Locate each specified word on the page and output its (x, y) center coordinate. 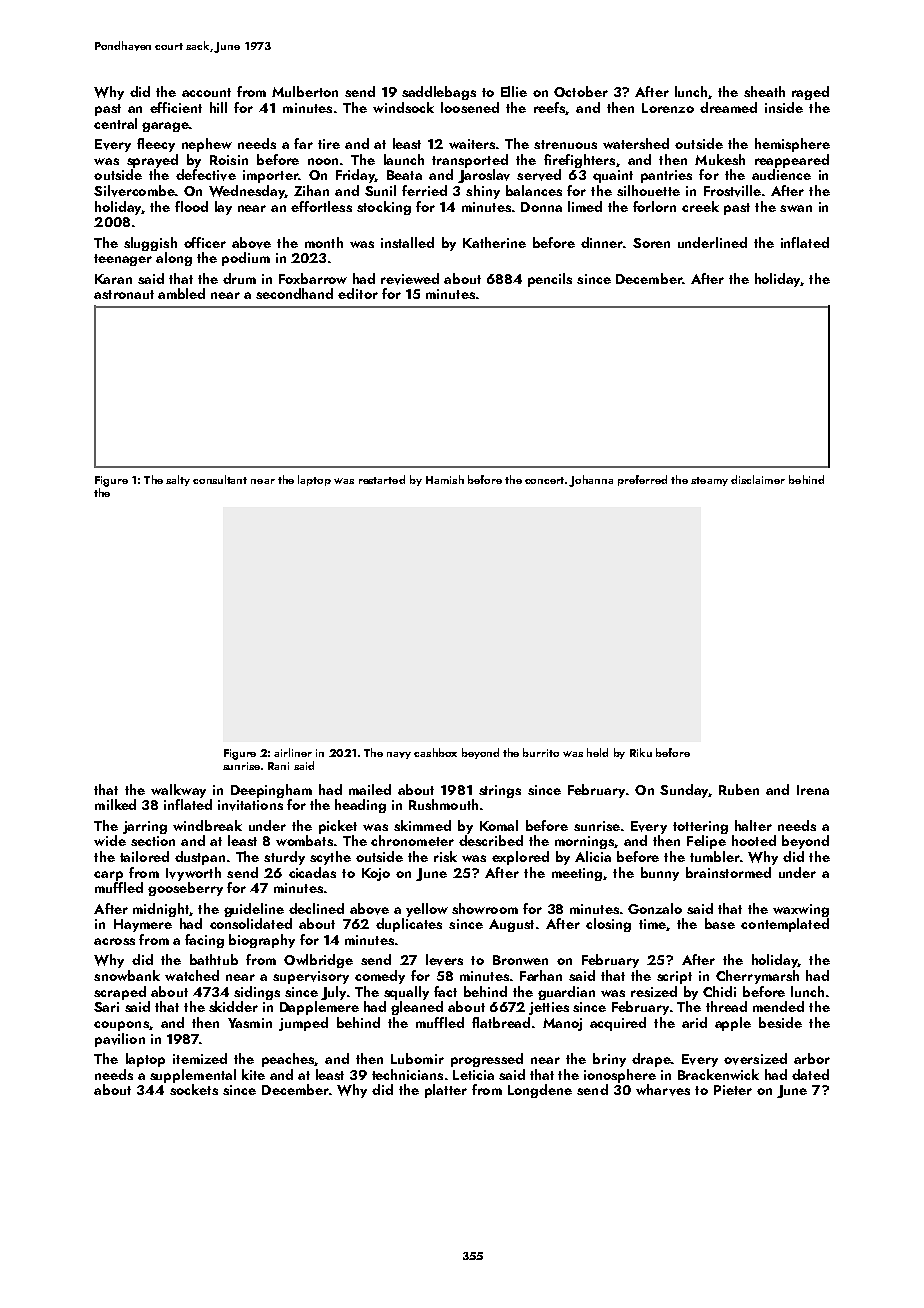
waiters (472, 144)
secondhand (294, 293)
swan (796, 208)
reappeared (792, 161)
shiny (483, 192)
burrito (541, 752)
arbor (812, 1058)
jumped (303, 1024)
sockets (194, 1089)
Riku (641, 752)
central (115, 123)
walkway (178, 791)
